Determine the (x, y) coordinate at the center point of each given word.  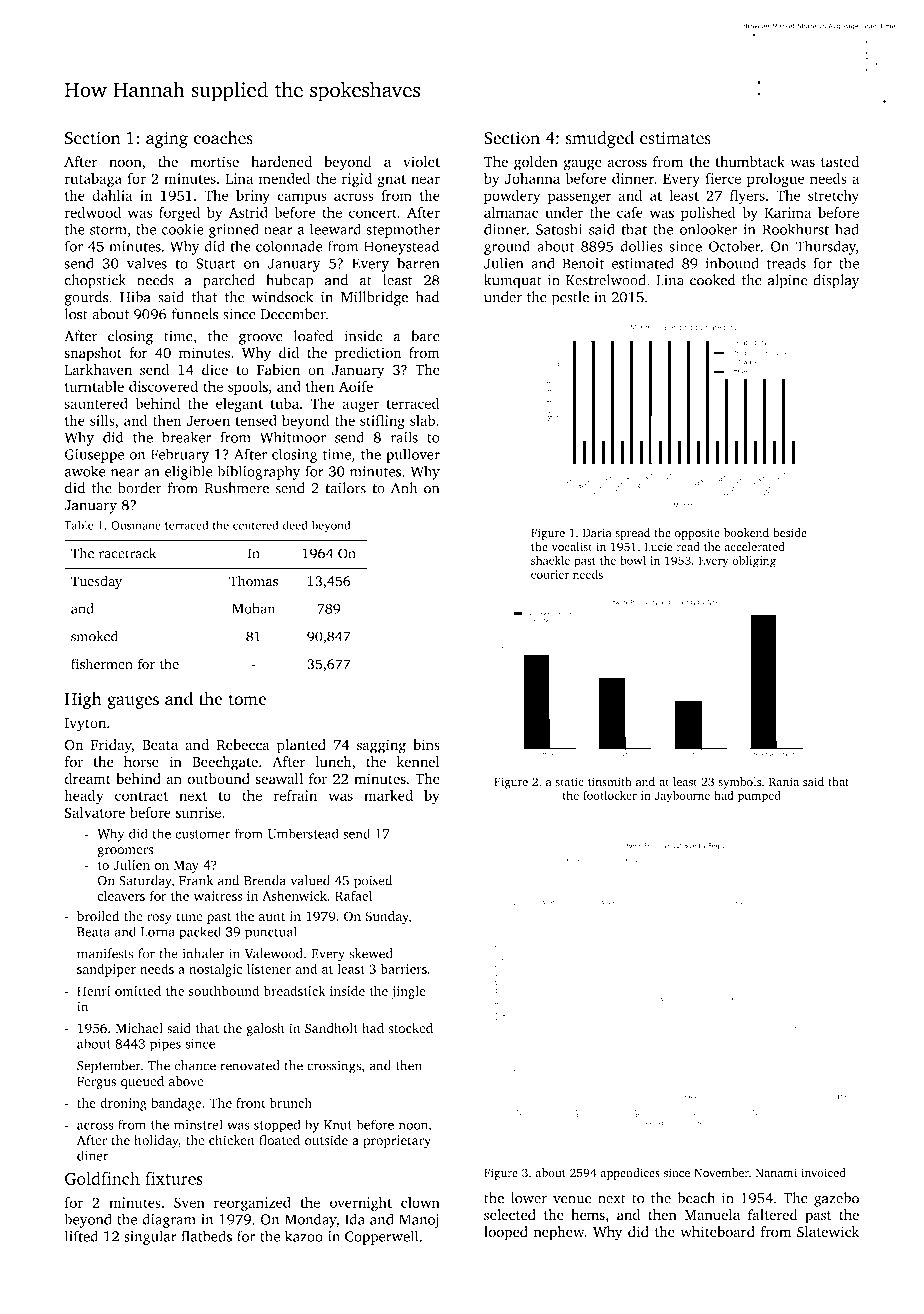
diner (93, 1155)
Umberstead (303, 833)
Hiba (135, 297)
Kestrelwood (606, 280)
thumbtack (750, 162)
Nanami (776, 1172)
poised (373, 882)
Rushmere (237, 488)
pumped (759, 797)
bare (425, 336)
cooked (712, 280)
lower (529, 1198)
